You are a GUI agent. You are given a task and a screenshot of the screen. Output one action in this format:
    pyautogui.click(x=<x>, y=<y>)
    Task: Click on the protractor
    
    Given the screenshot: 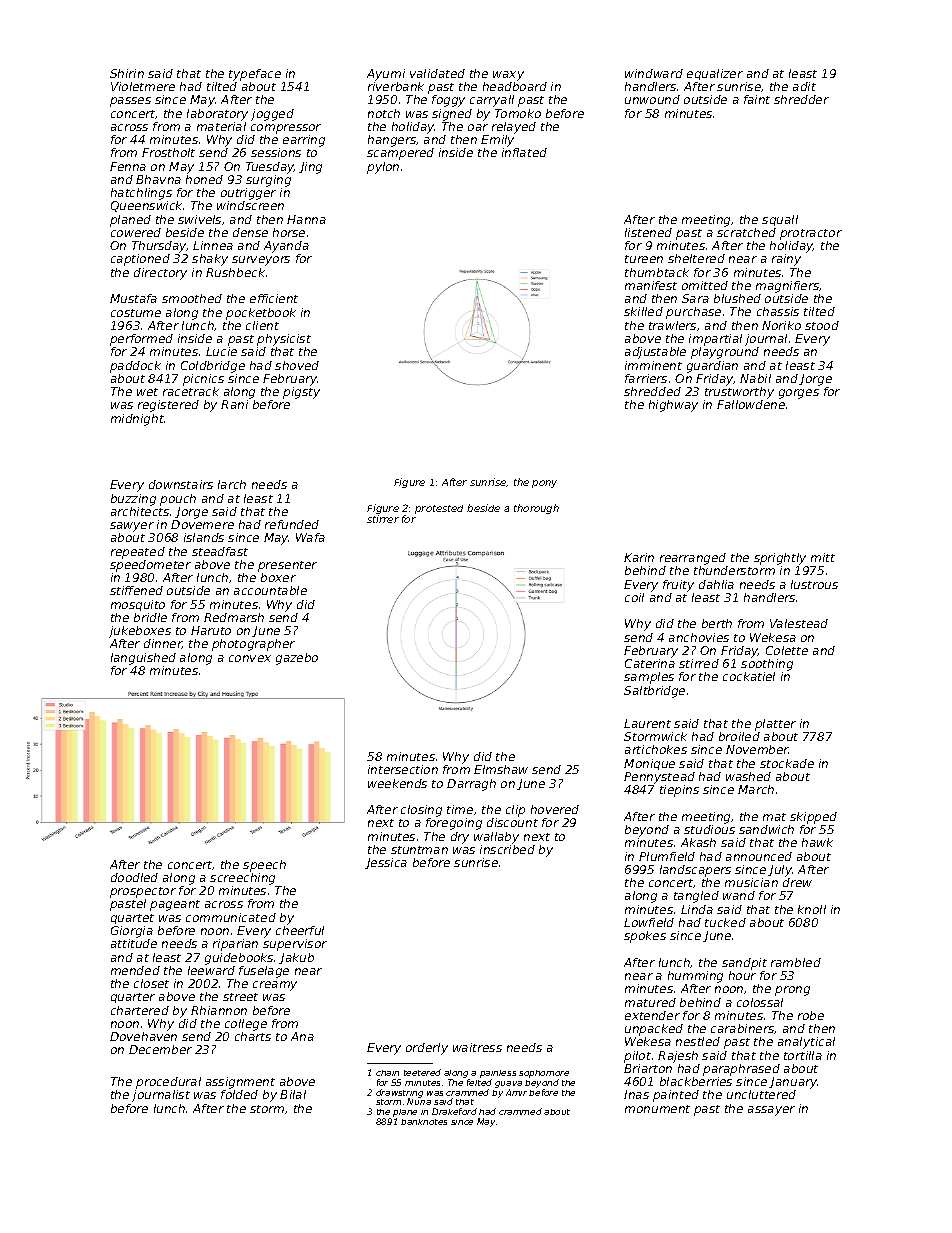 What is the action you would take?
    pyautogui.click(x=811, y=234)
